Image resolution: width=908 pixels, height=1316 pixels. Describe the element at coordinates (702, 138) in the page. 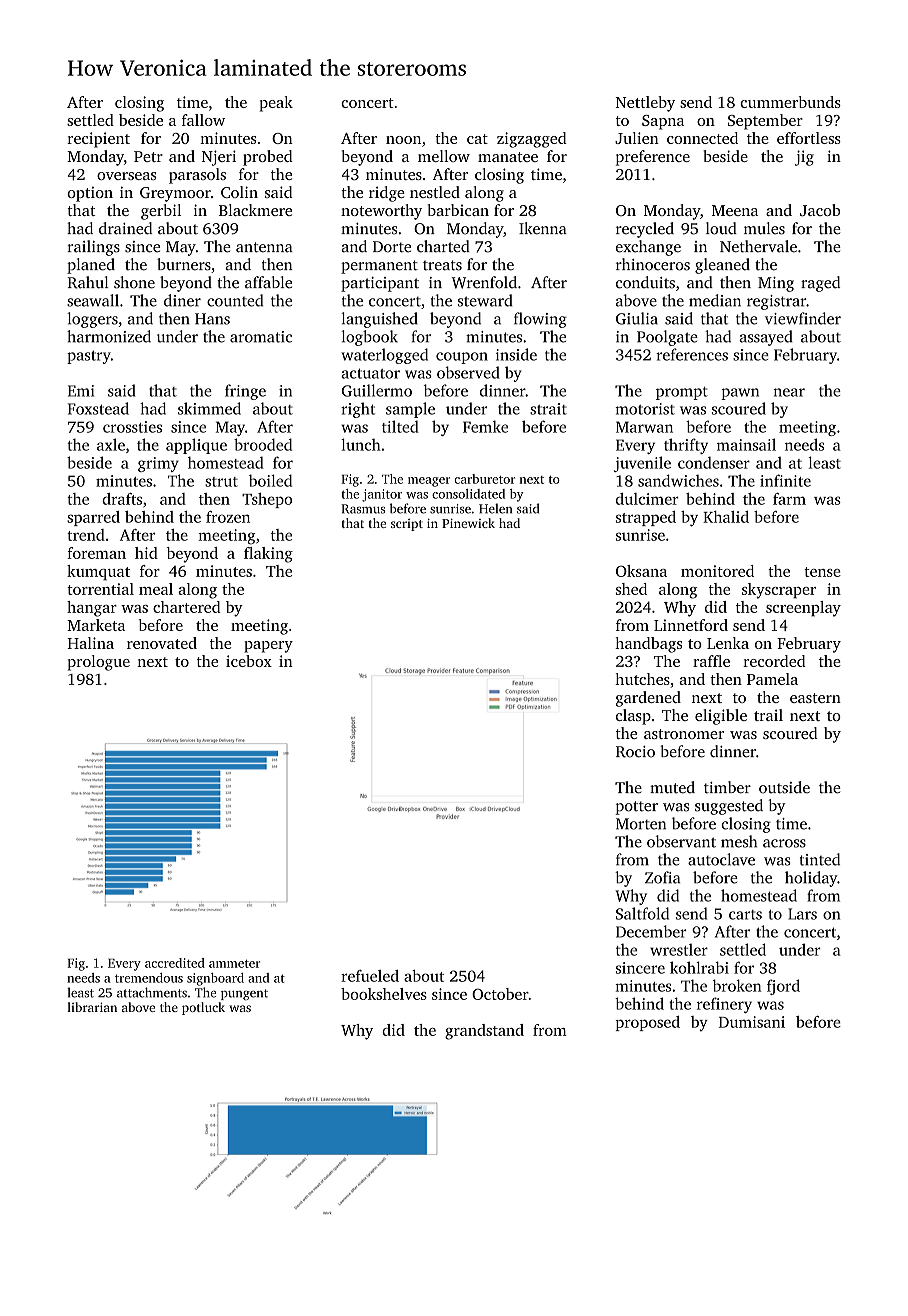

I see `connected` at that location.
